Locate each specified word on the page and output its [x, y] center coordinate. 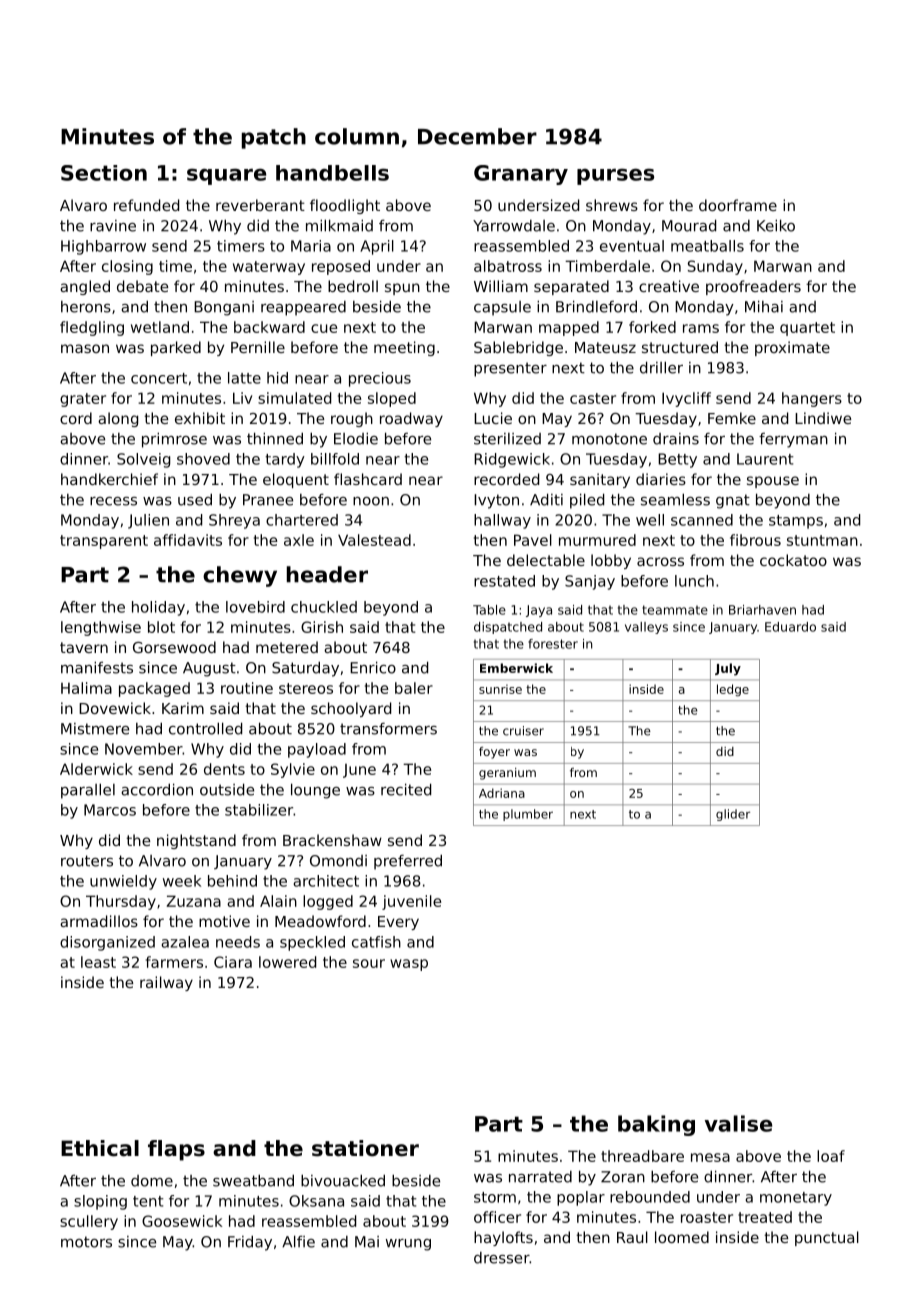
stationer [365, 1148]
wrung [408, 1245]
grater [83, 400]
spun [402, 289]
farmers [174, 962]
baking [656, 1125]
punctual [827, 1238]
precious [380, 379]
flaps [176, 1150]
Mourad [689, 225]
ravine [113, 226]
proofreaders [753, 287]
